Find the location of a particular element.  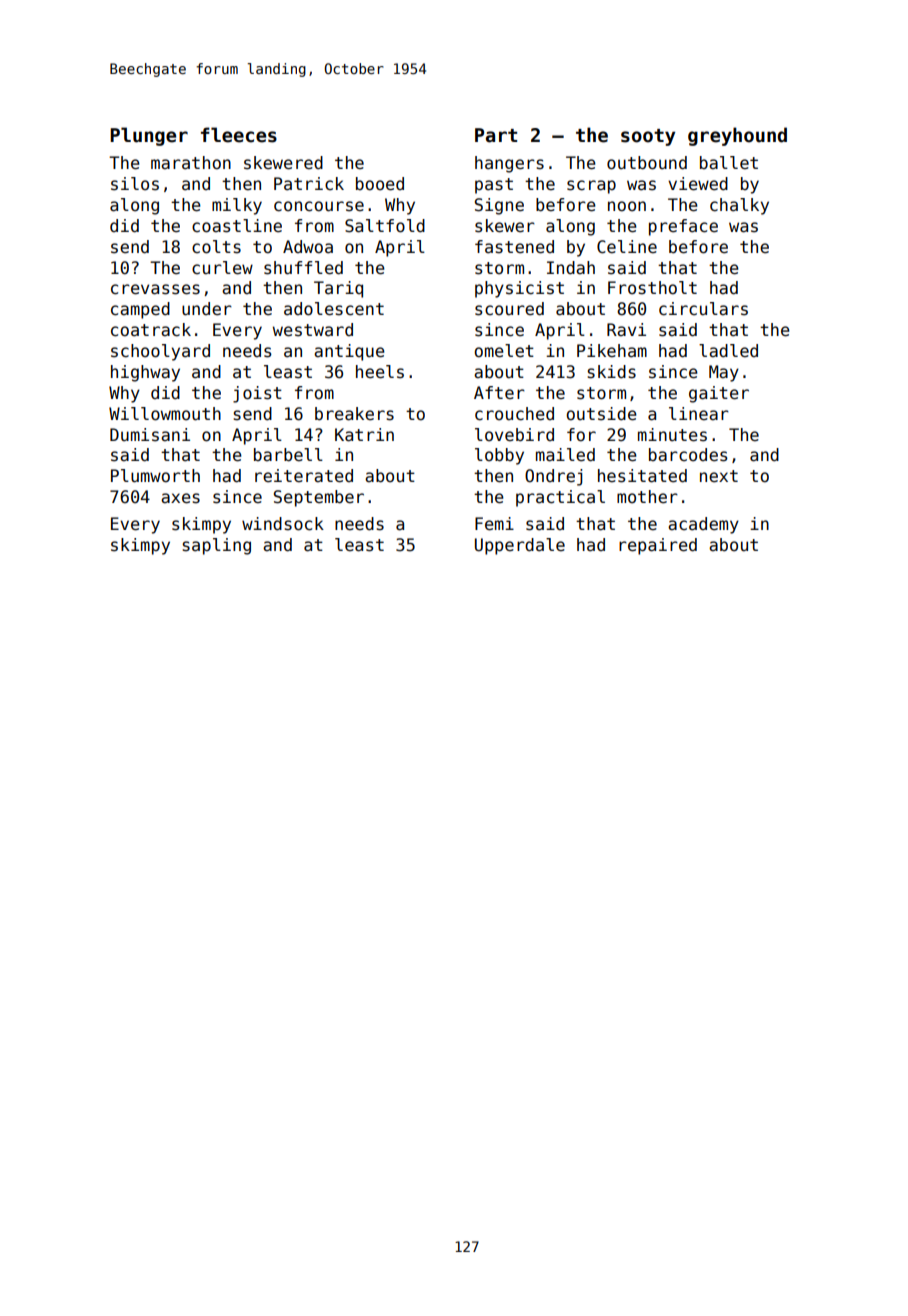

repaired is located at coordinates (658, 546).
